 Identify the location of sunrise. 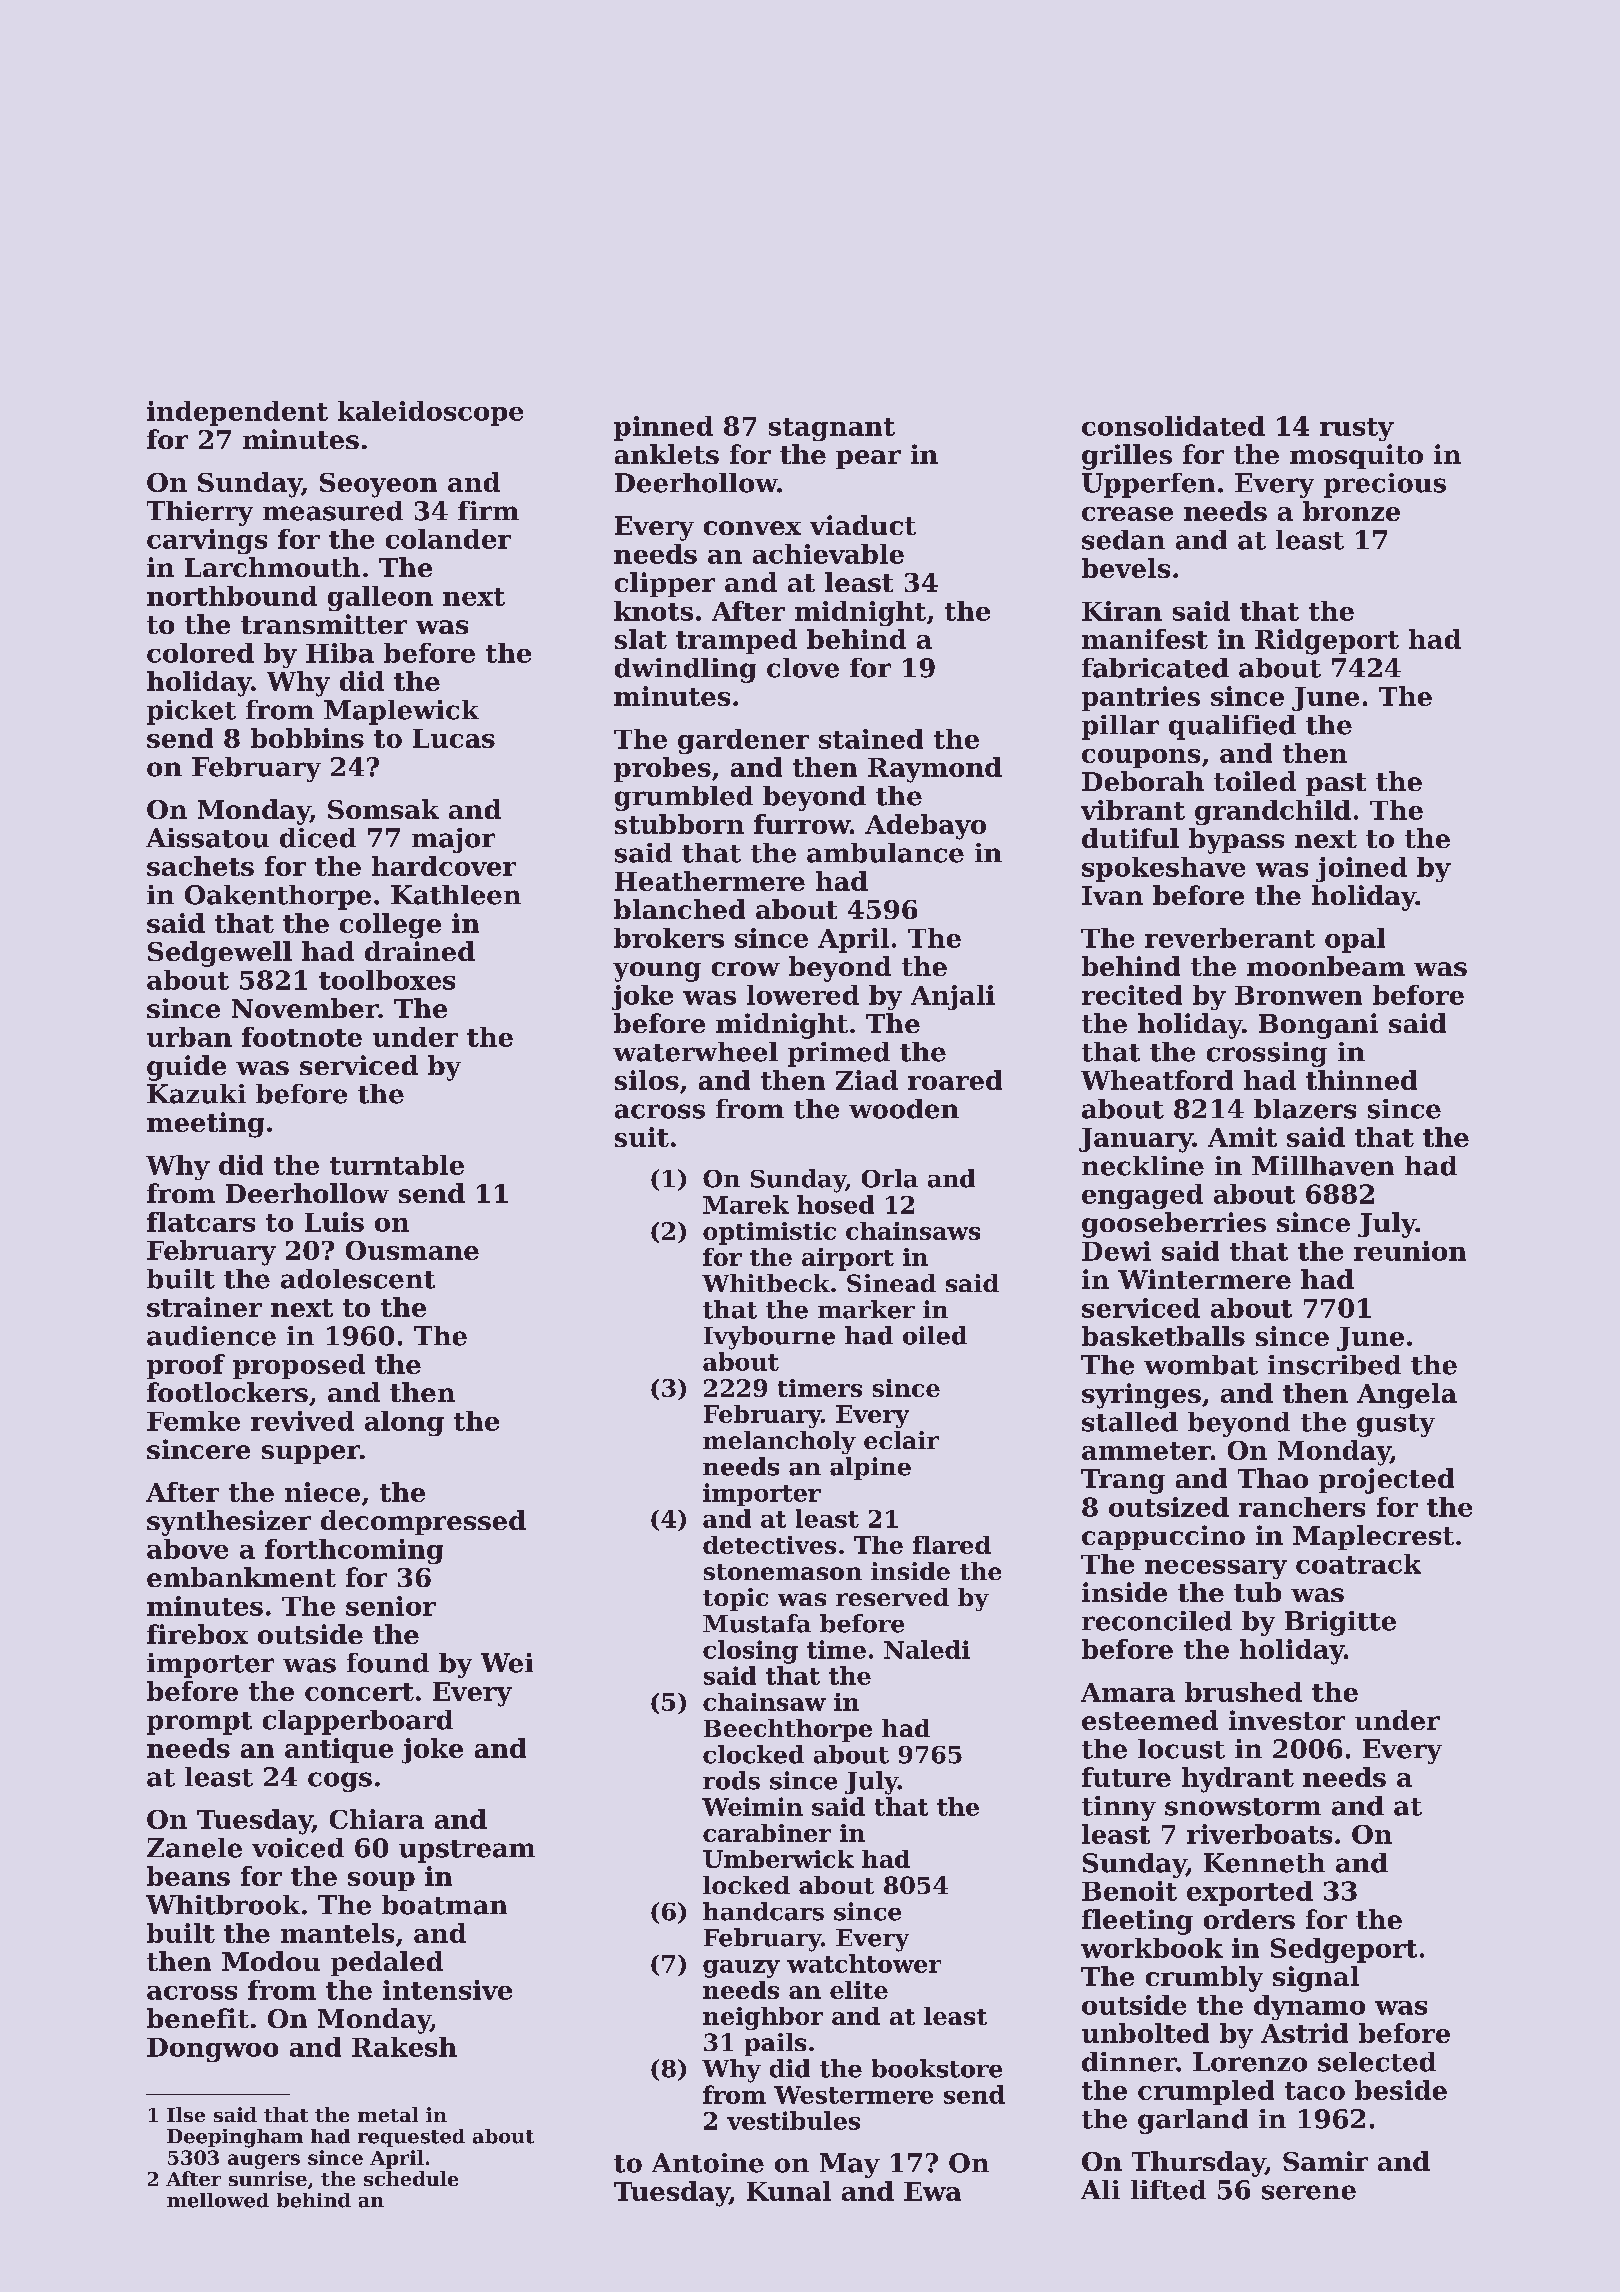
(268, 2178).
